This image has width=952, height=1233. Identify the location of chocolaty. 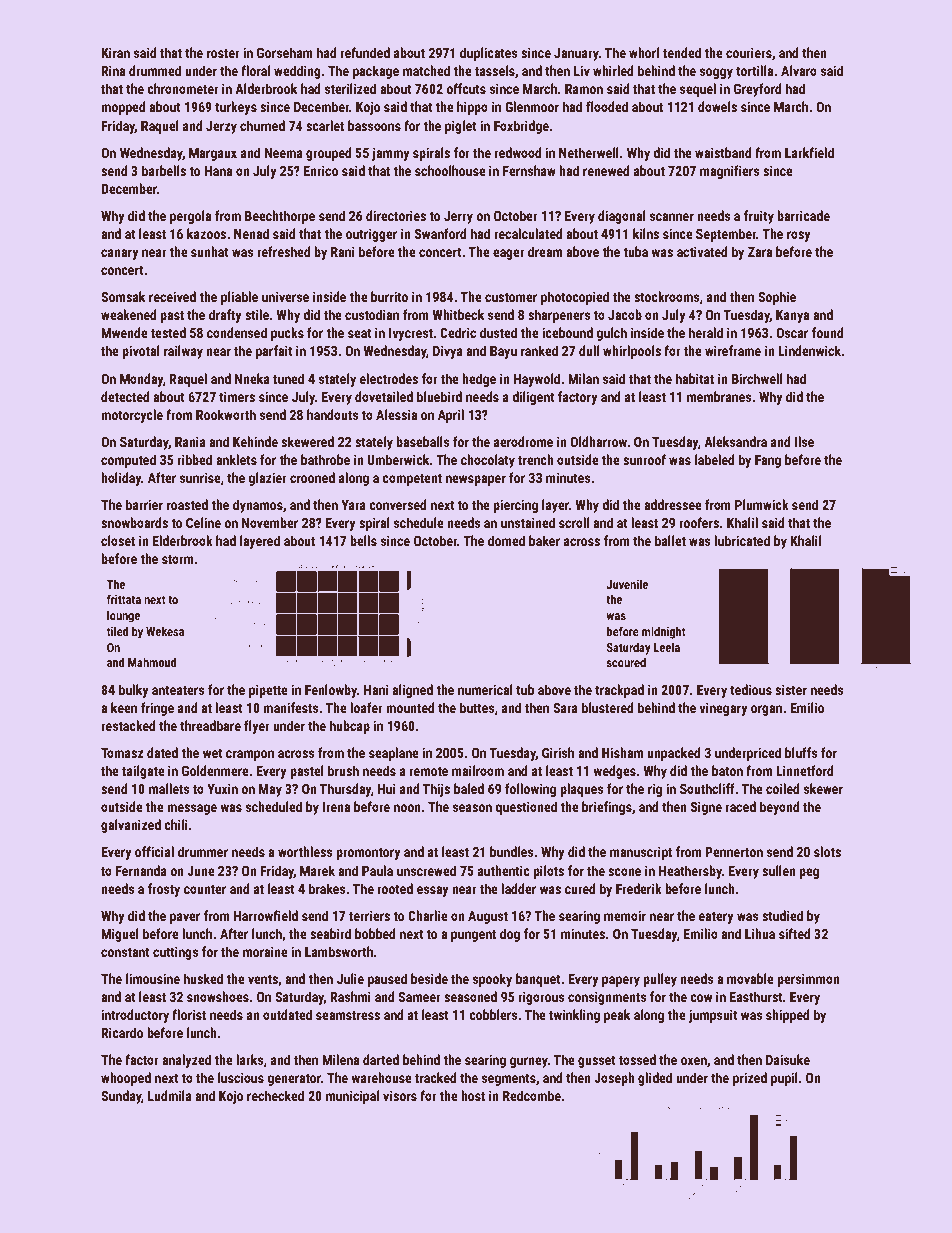
(488, 461).
